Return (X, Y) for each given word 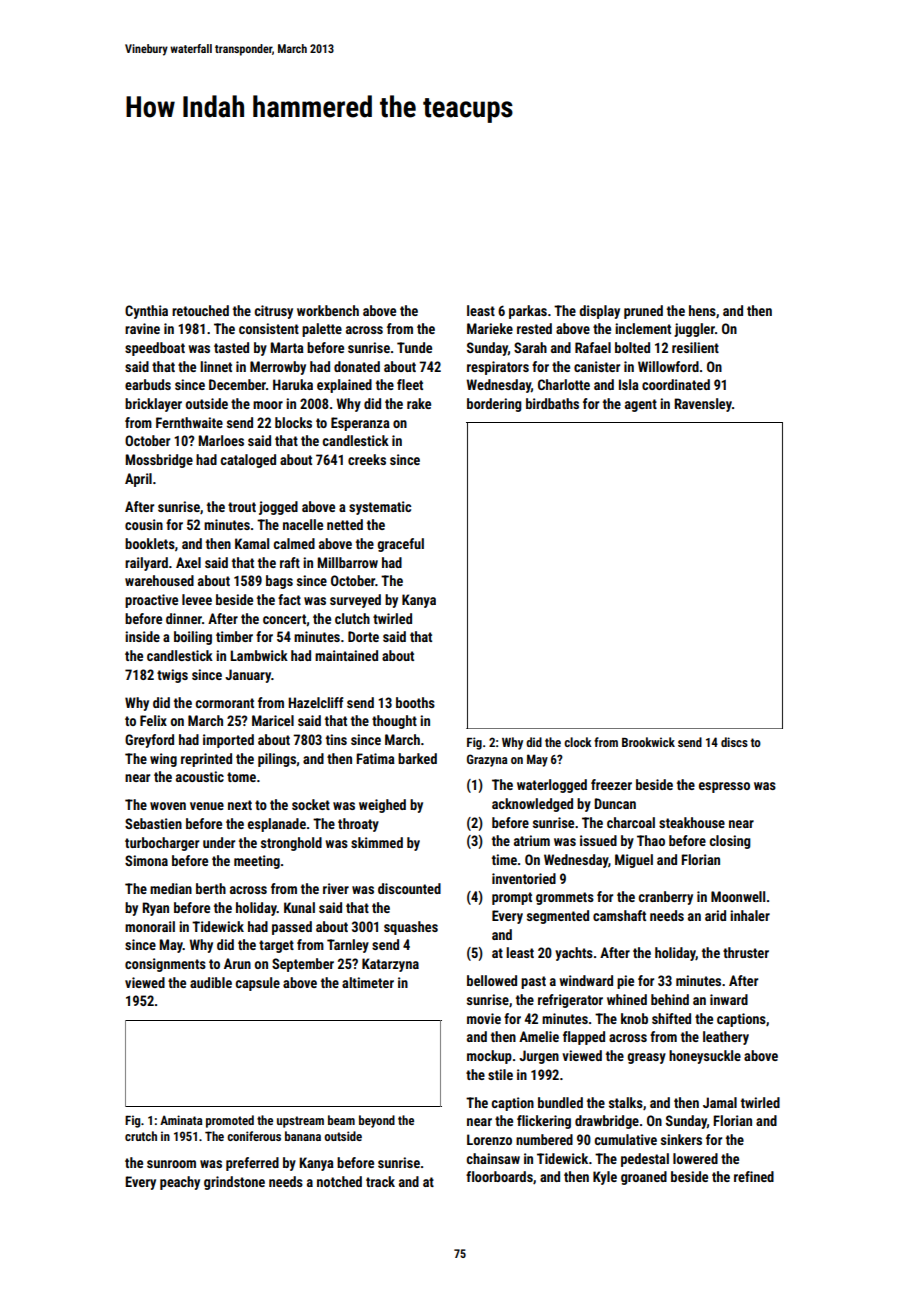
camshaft (619, 915)
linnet (216, 366)
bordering (494, 405)
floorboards (499, 1176)
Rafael (593, 347)
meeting (257, 862)
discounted (409, 888)
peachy (180, 1183)
